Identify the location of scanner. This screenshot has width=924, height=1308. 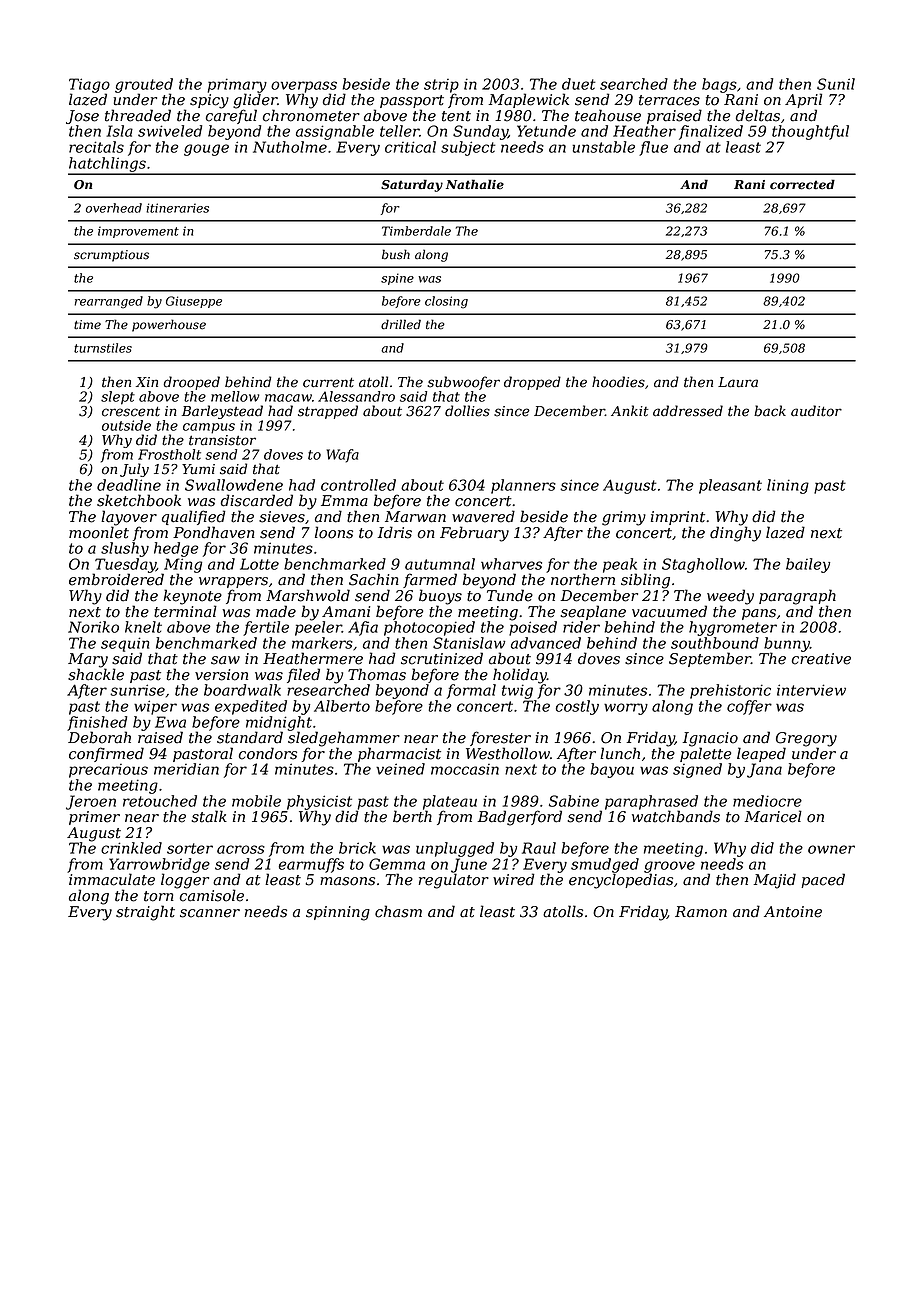
(210, 913).
